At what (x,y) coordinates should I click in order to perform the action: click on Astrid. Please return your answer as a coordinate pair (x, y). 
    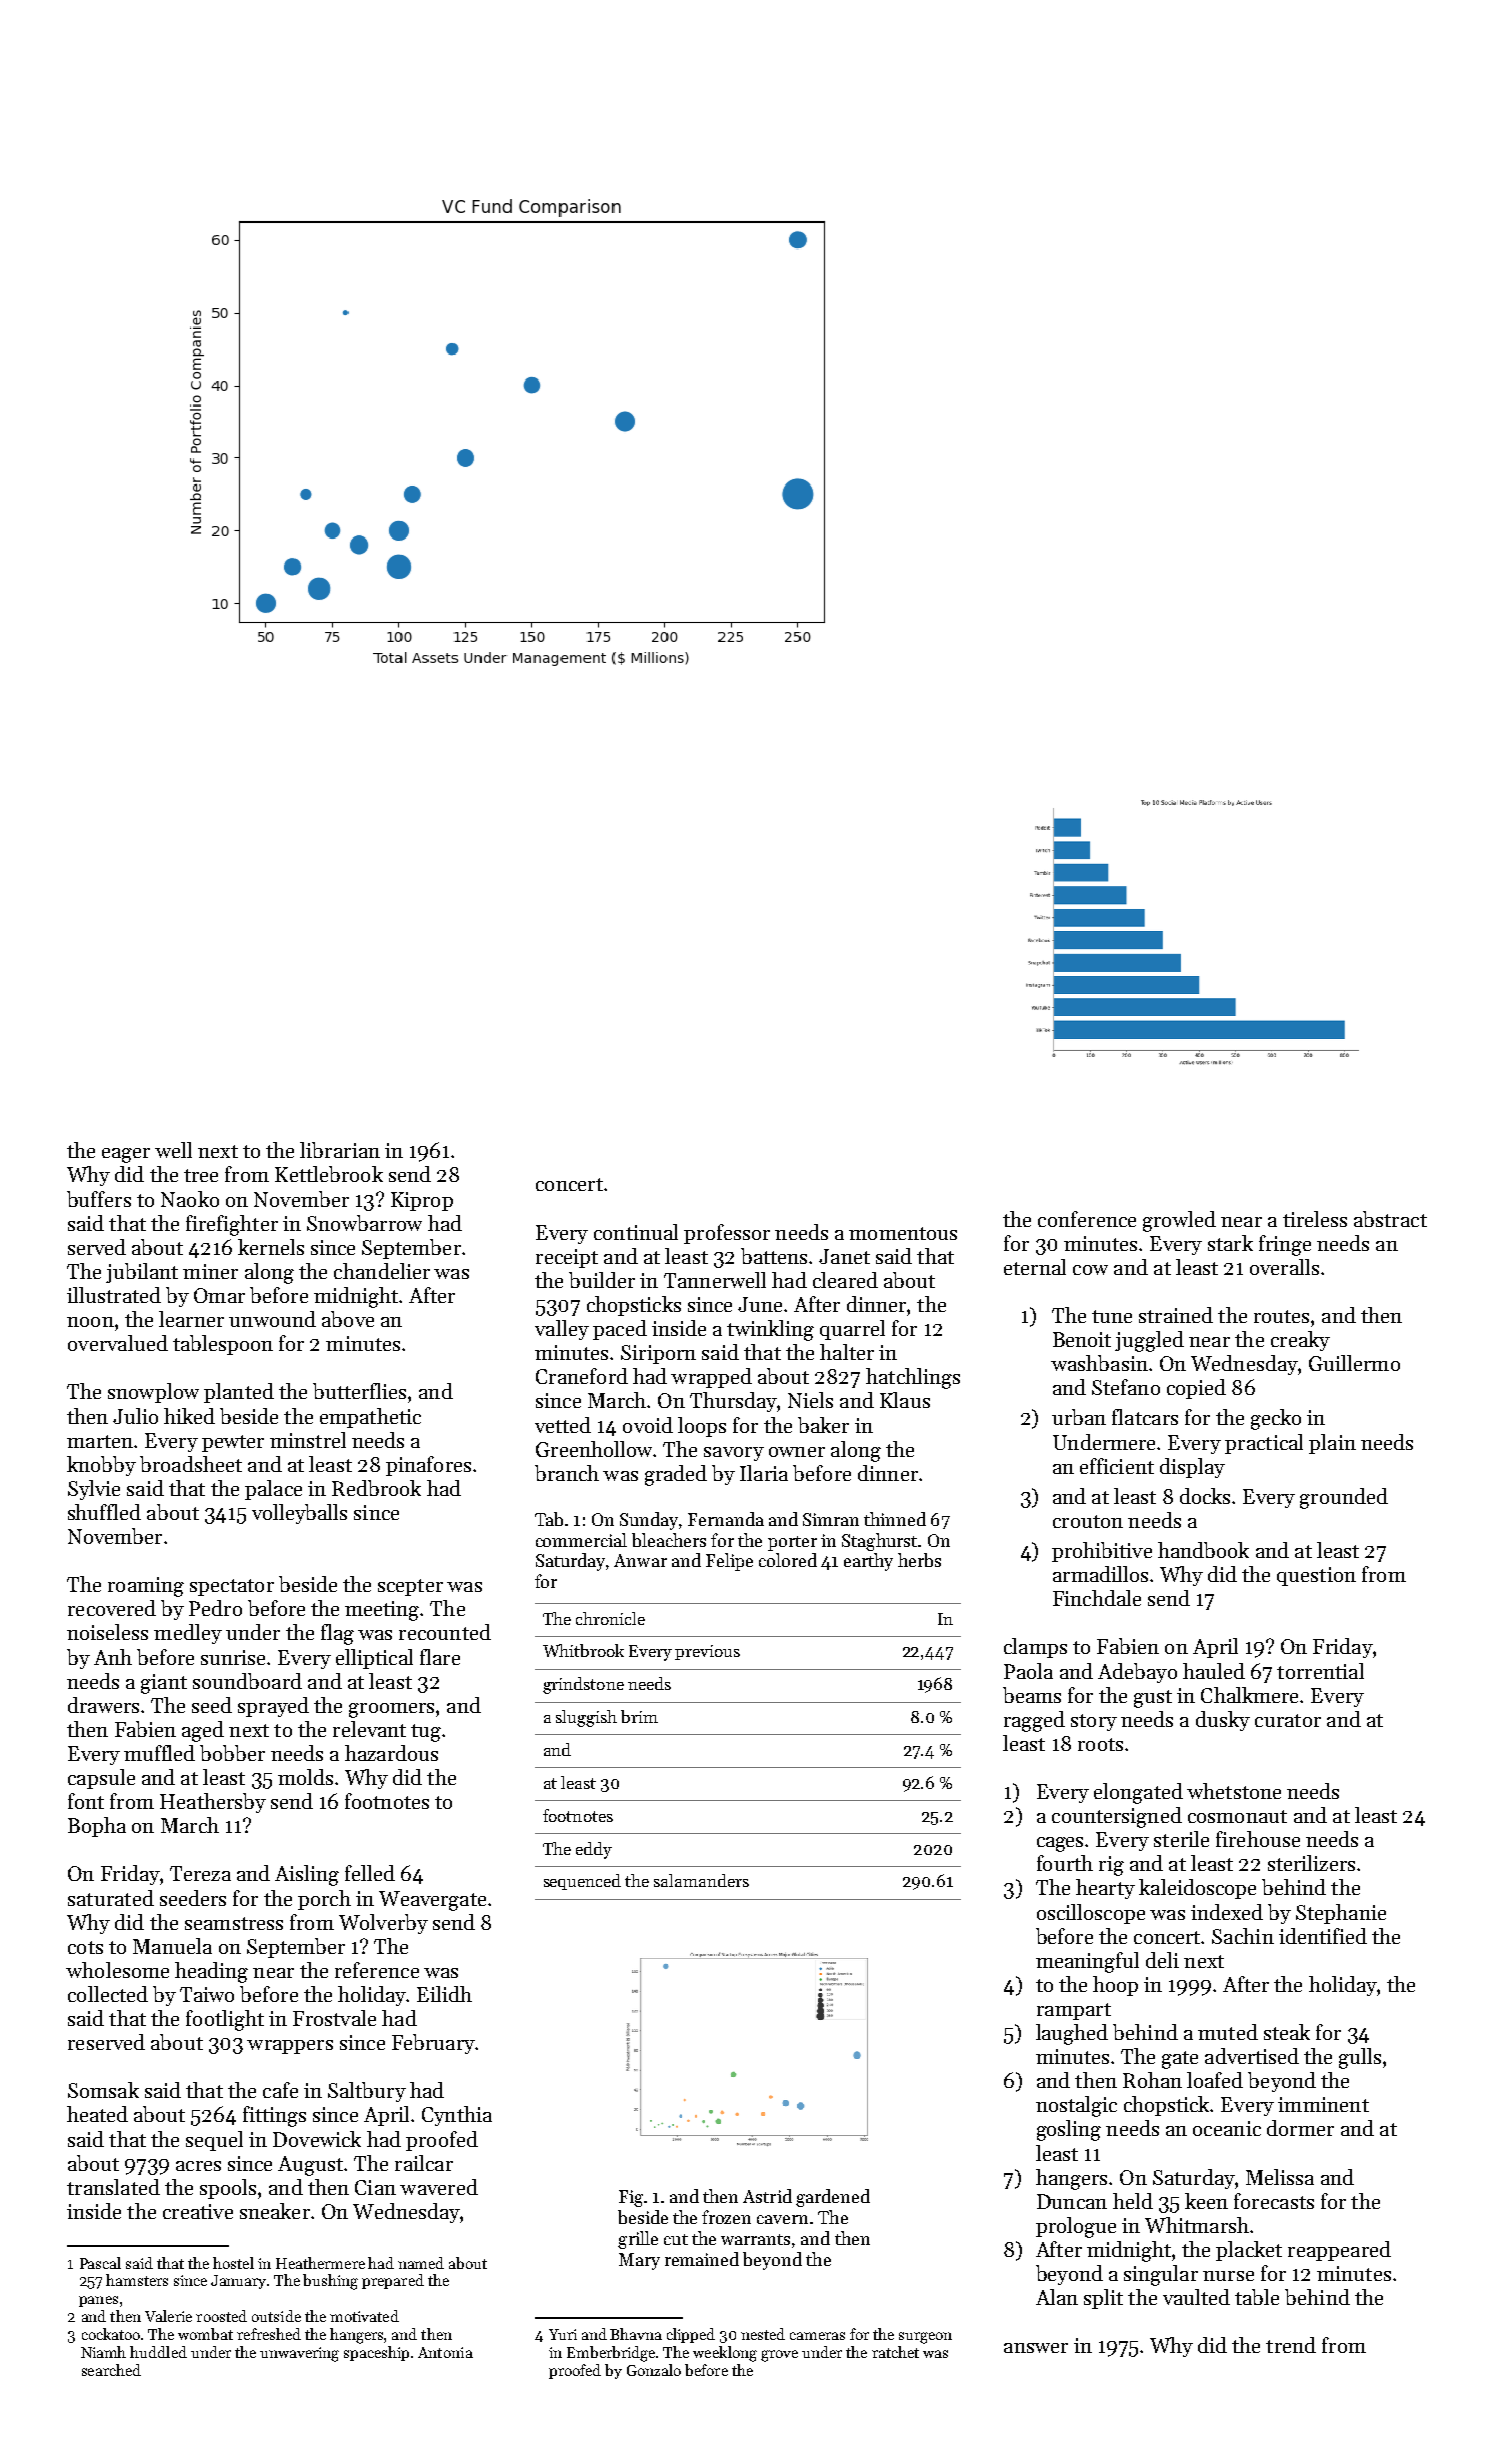
    Looking at the image, I should click on (767, 2196).
